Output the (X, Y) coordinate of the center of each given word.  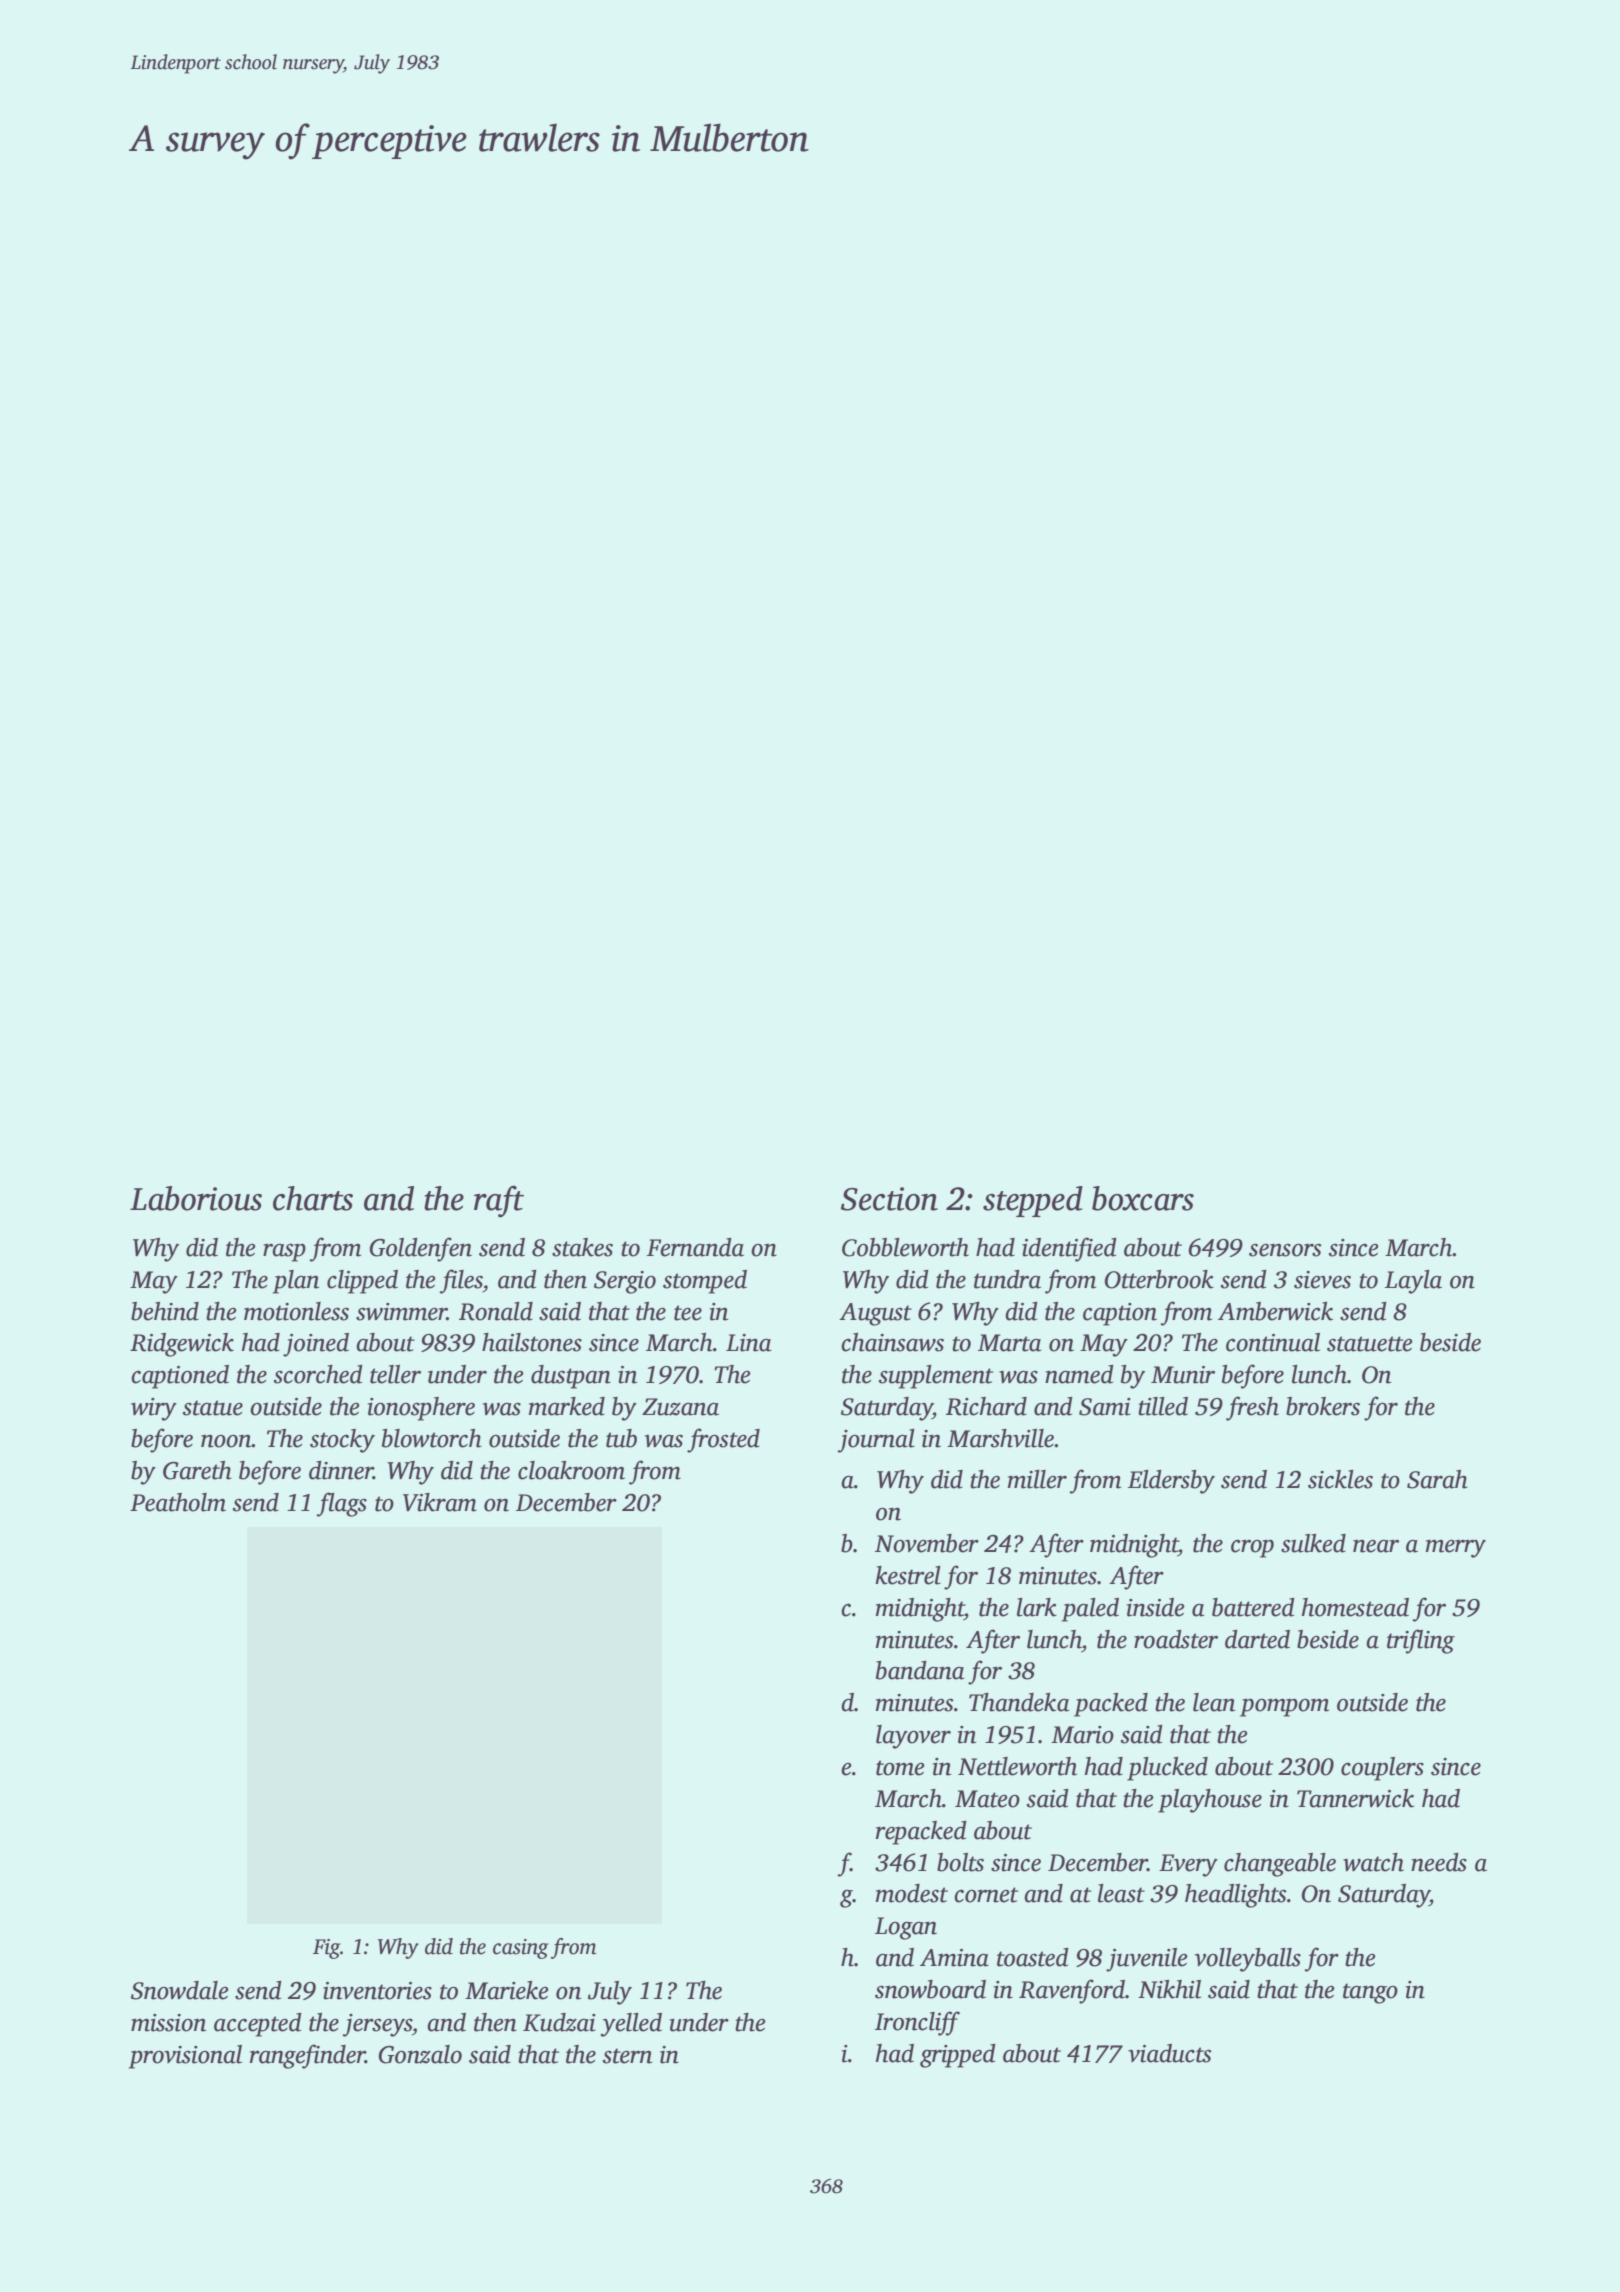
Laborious (196, 1198)
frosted (723, 1440)
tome (900, 1768)
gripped (958, 2056)
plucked (1167, 1769)
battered (1253, 1607)
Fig (326, 1949)
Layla (1413, 1282)
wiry (154, 1409)
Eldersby (1171, 1482)
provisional (185, 2057)
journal (876, 1441)
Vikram (440, 1502)
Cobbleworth (905, 1247)
